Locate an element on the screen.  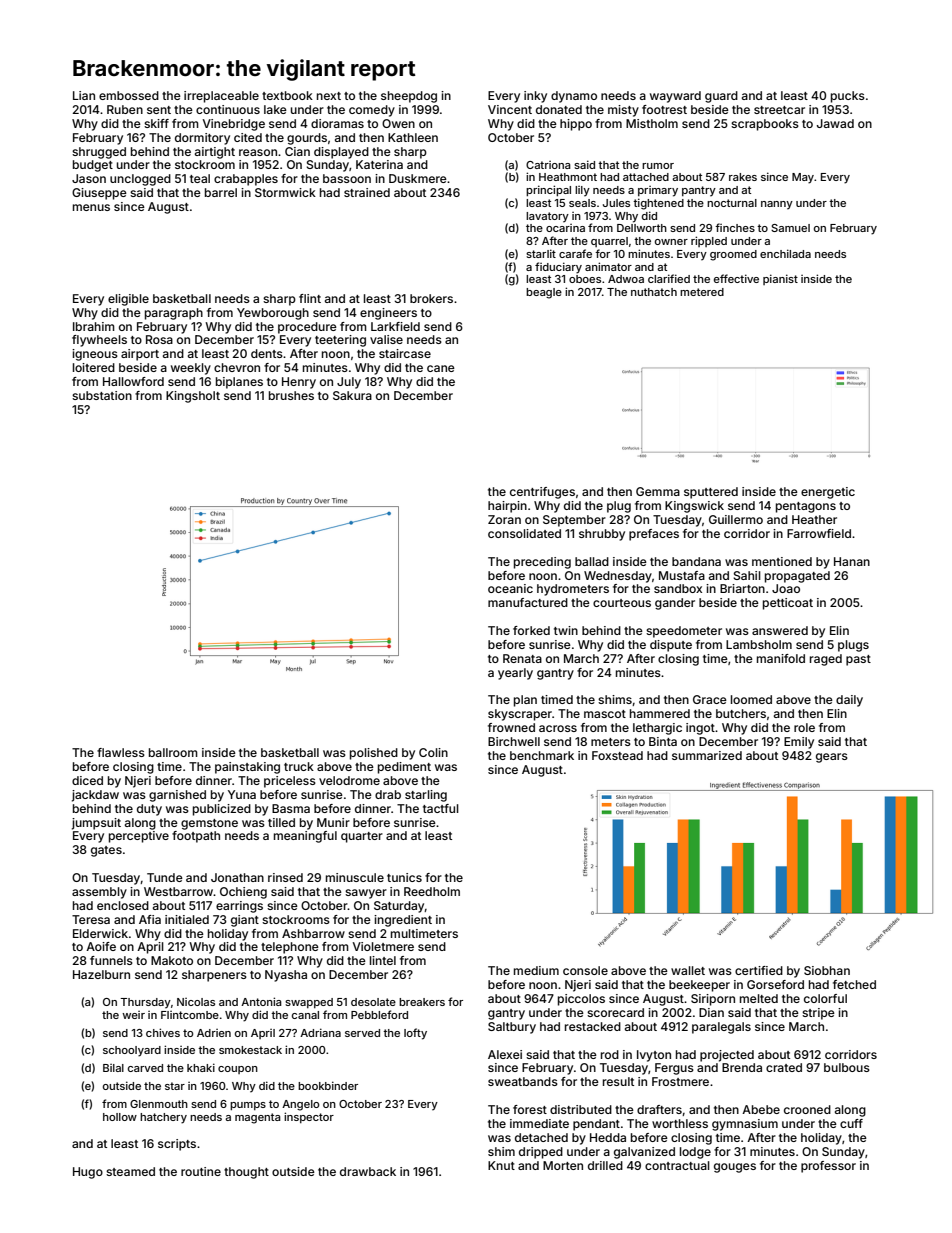
pianist is located at coordinates (780, 279).
